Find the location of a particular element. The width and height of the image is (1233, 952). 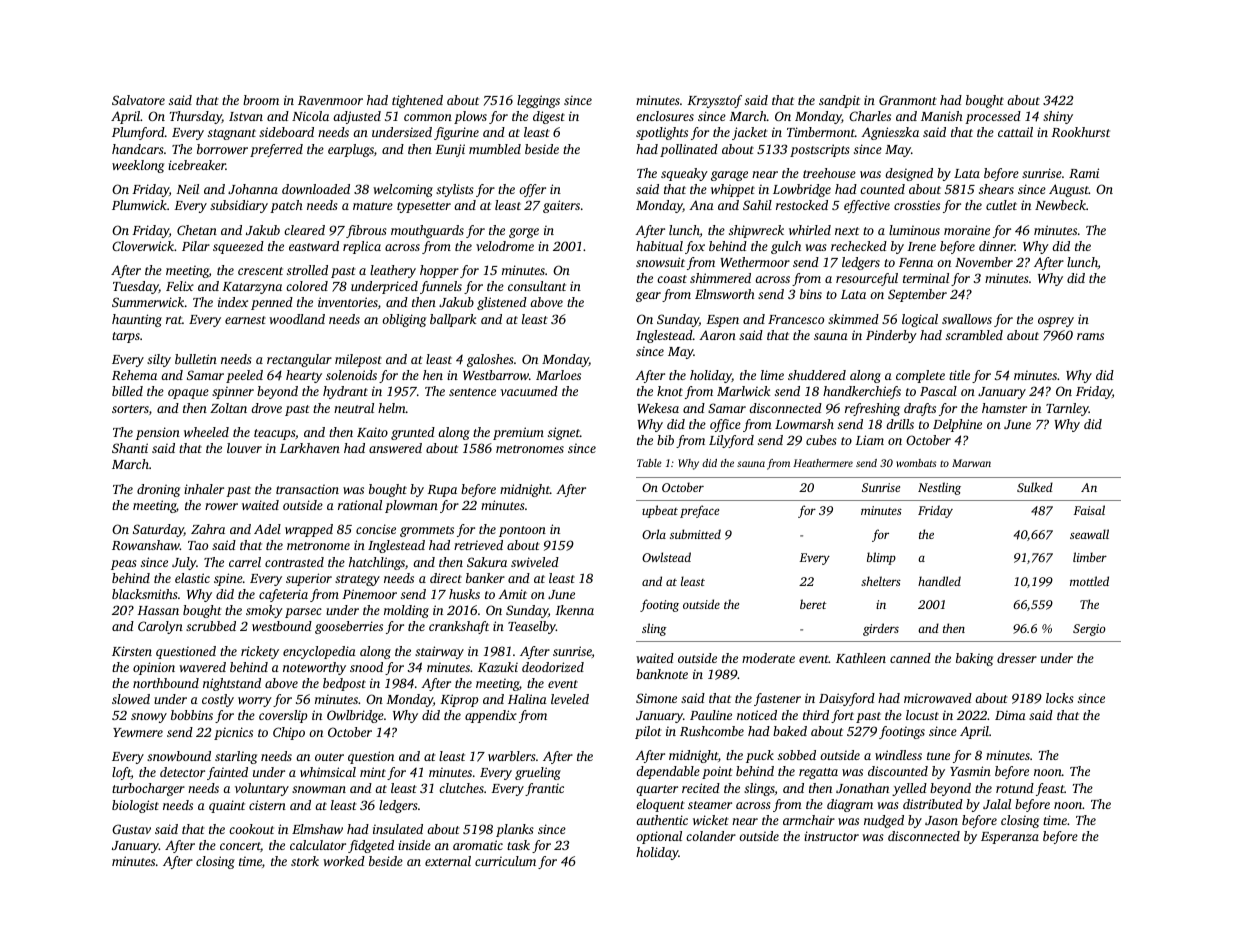

limber is located at coordinates (1090, 557).
